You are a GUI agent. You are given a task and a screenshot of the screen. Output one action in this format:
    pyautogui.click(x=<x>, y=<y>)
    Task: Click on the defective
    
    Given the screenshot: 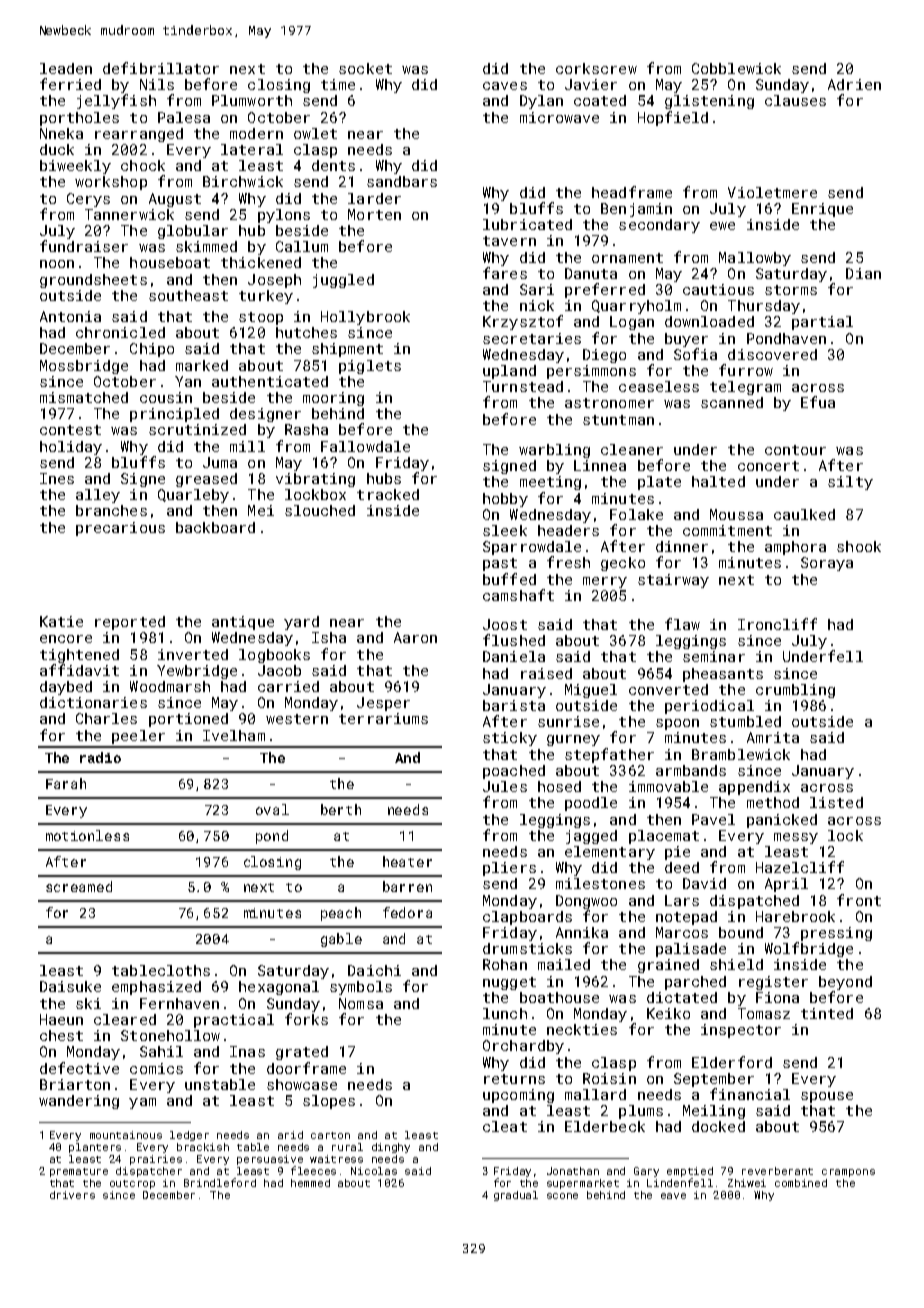 What is the action you would take?
    pyautogui.click(x=79, y=1068)
